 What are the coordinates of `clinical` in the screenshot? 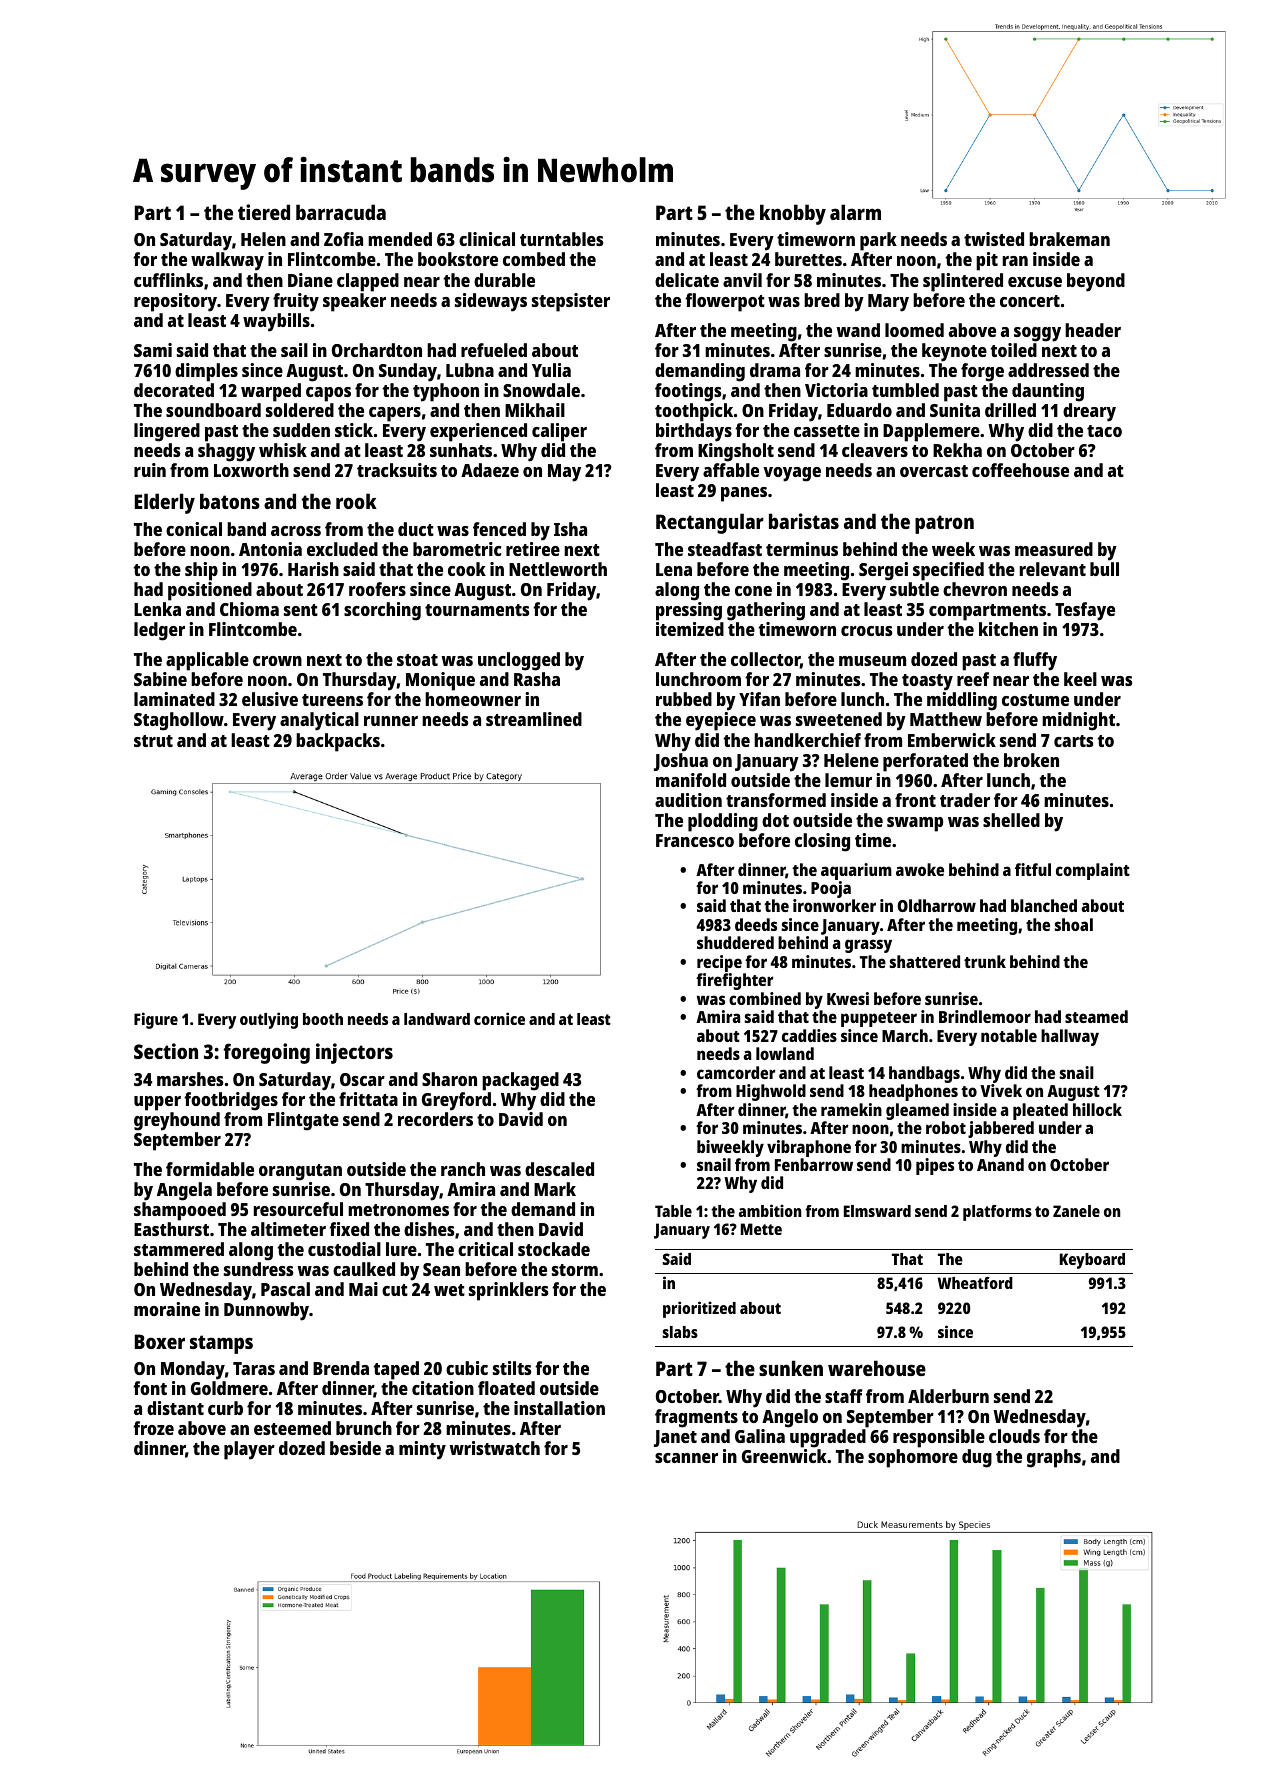 It's located at (487, 239).
